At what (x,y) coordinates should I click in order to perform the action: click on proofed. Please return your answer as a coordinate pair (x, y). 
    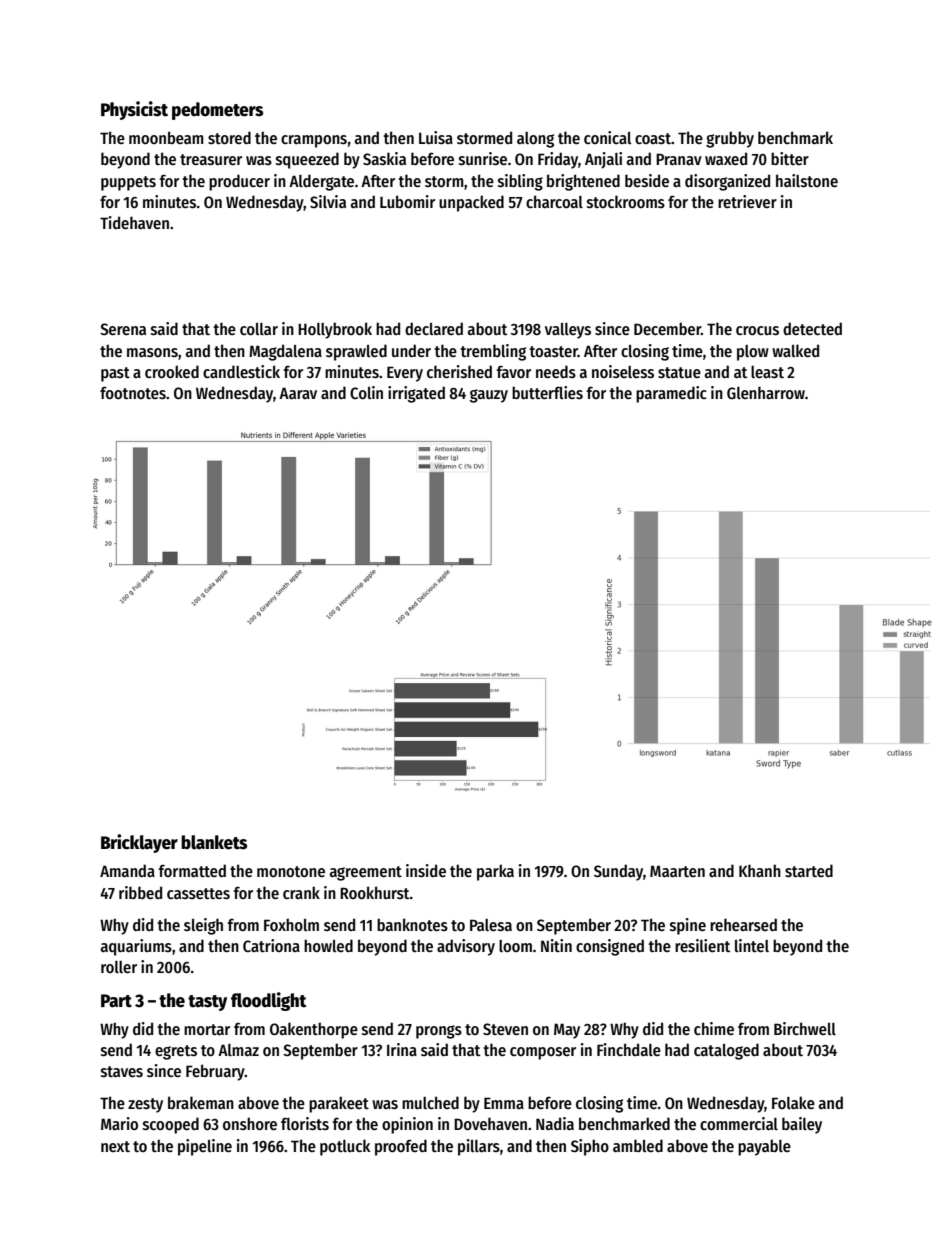
    Looking at the image, I should click on (401, 1147).
